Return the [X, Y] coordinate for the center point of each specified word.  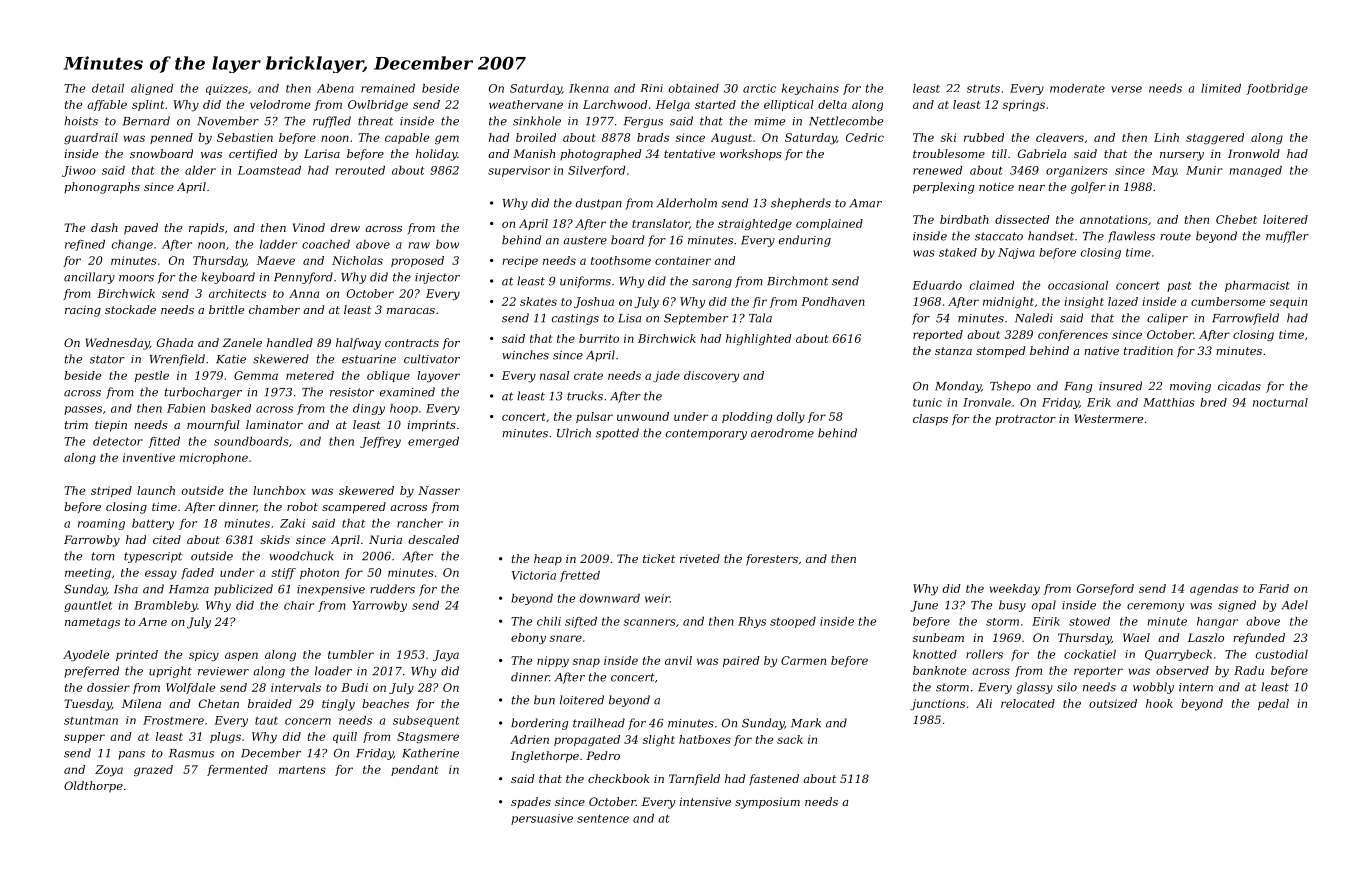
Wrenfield [177, 360]
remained [388, 88]
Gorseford [1105, 589]
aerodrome [782, 433]
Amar [865, 203]
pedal [1273, 704]
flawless [1131, 237]
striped [111, 491]
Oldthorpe [93, 787]
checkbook [619, 778]
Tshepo [1010, 387]
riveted [700, 558]
